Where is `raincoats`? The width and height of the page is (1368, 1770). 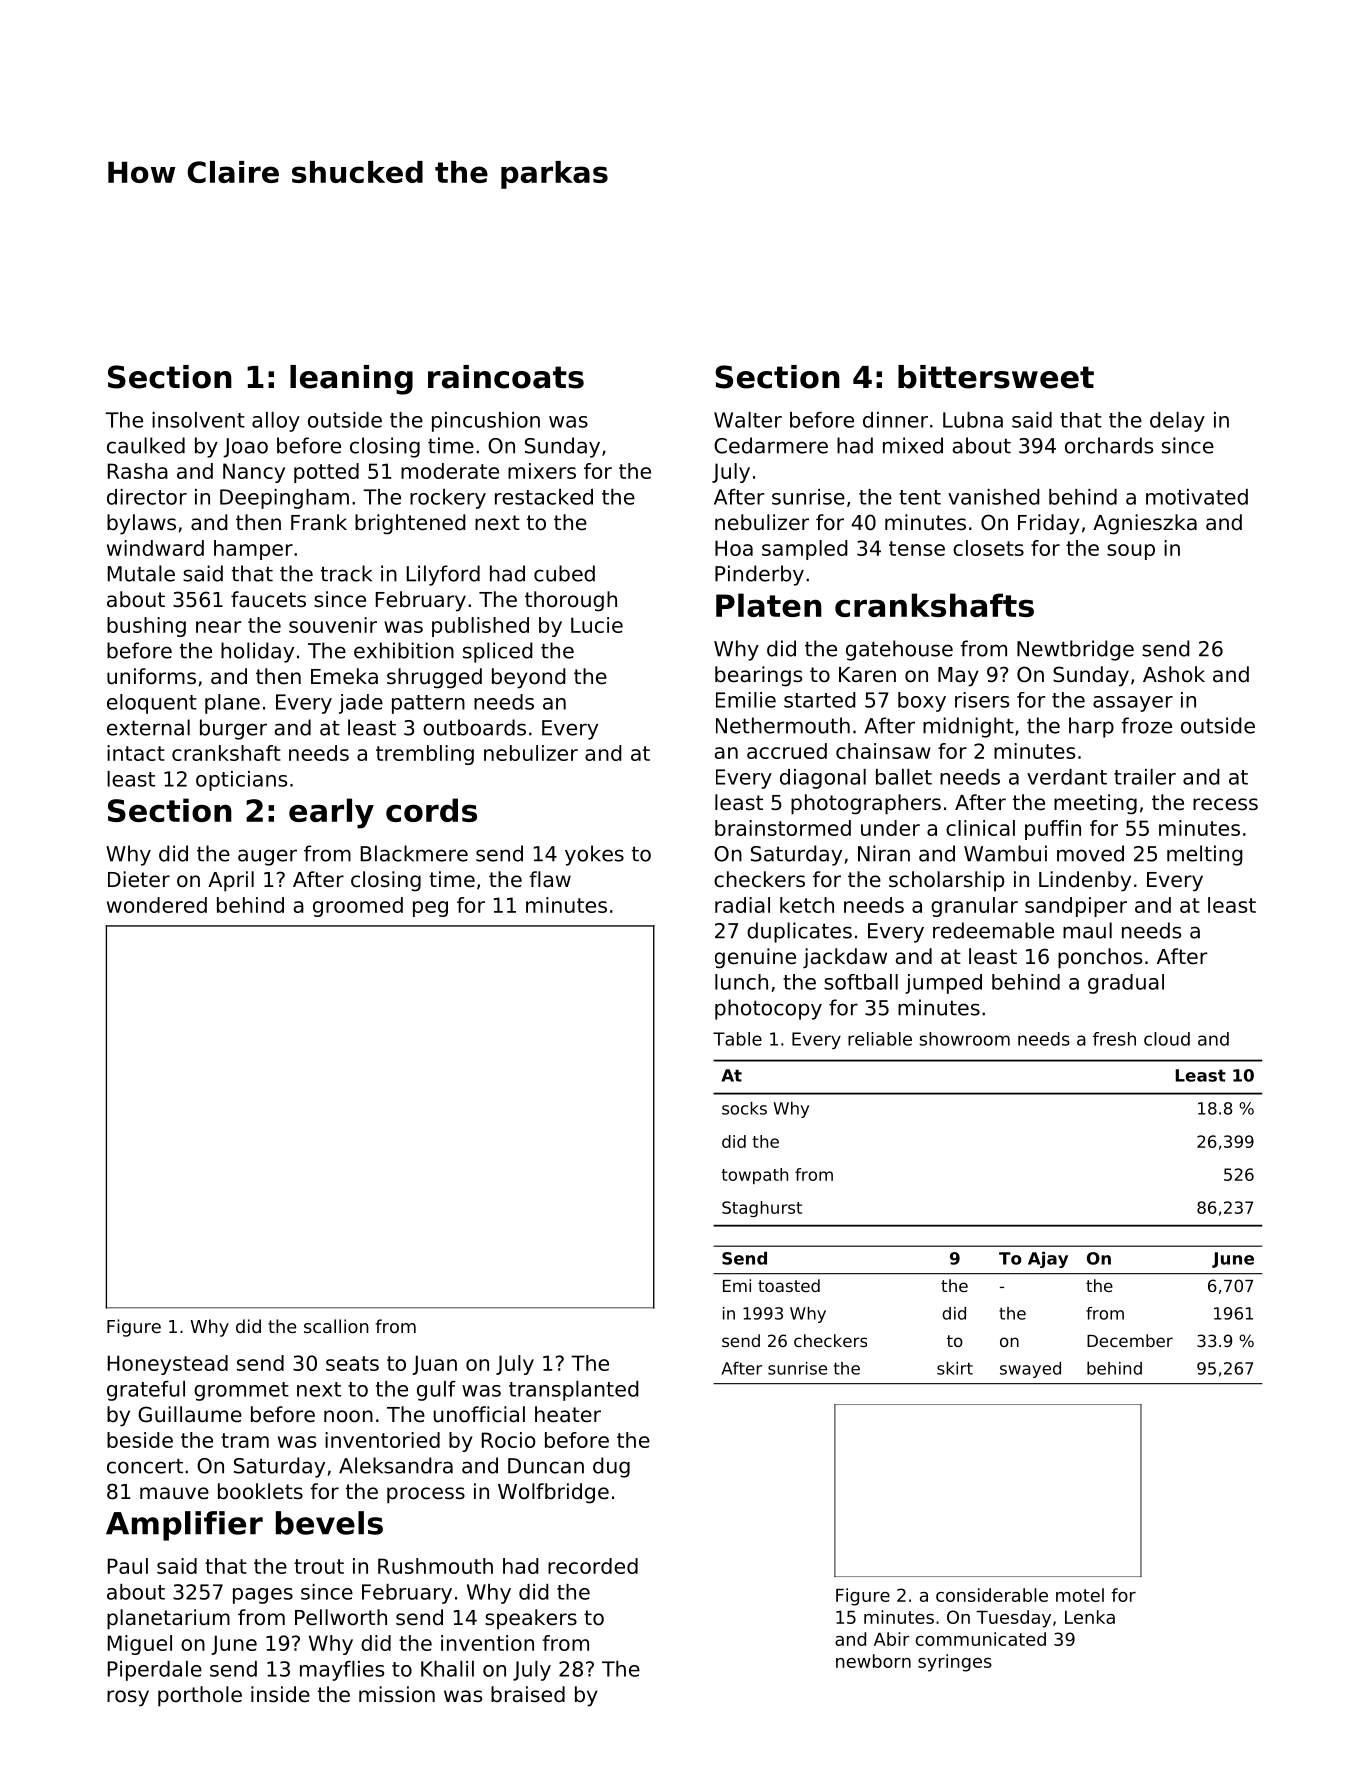
raincoats is located at coordinates (506, 377).
